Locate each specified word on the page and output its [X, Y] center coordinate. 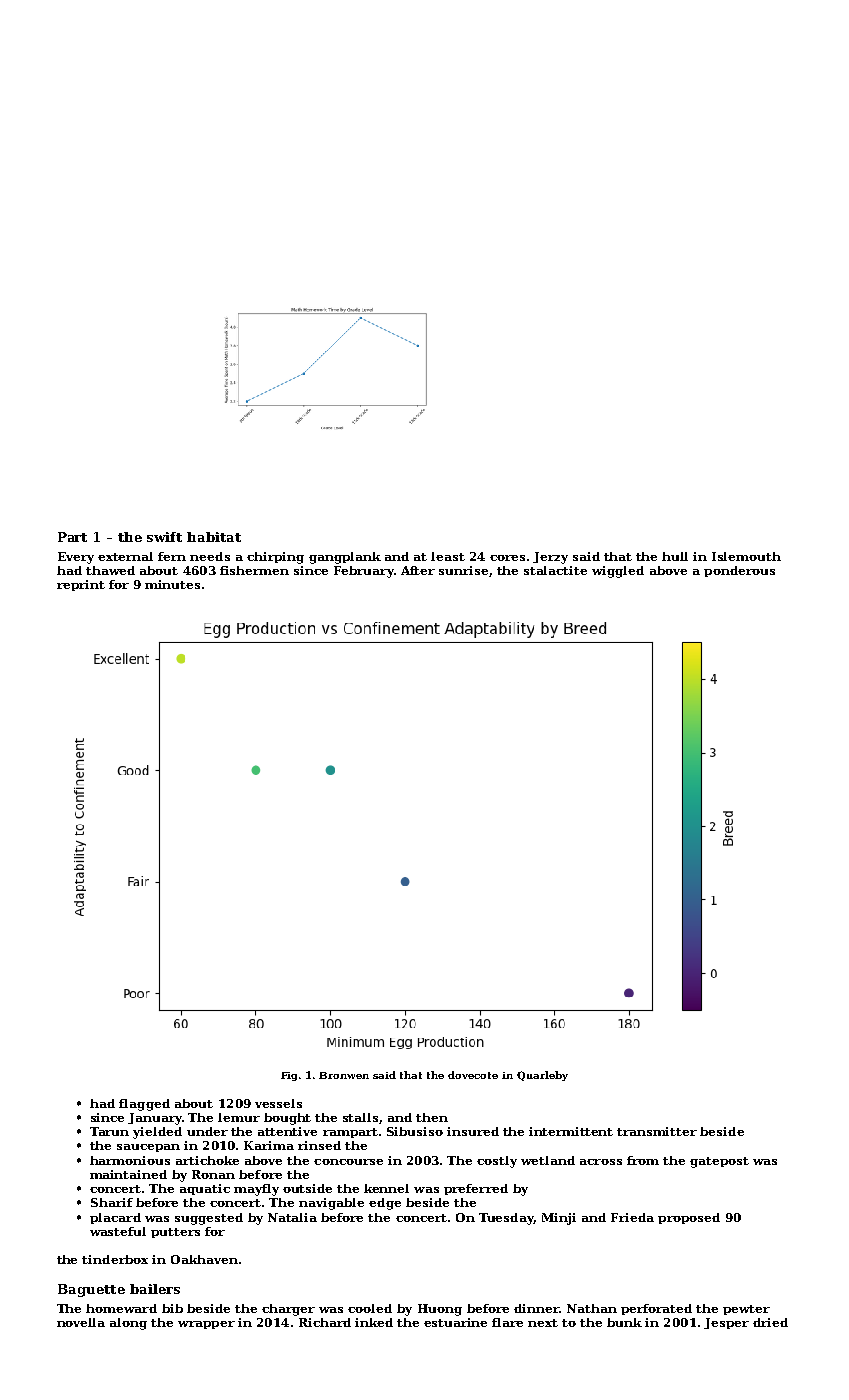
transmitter [657, 1131]
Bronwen [344, 1075]
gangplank [345, 558]
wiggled [618, 572]
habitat [214, 537]
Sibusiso [415, 1131]
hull [675, 556]
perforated [656, 1309]
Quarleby [542, 1076]
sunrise [463, 570]
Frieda [632, 1217]
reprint [81, 585]
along [128, 1324]
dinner [536, 1308]
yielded [157, 1133]
